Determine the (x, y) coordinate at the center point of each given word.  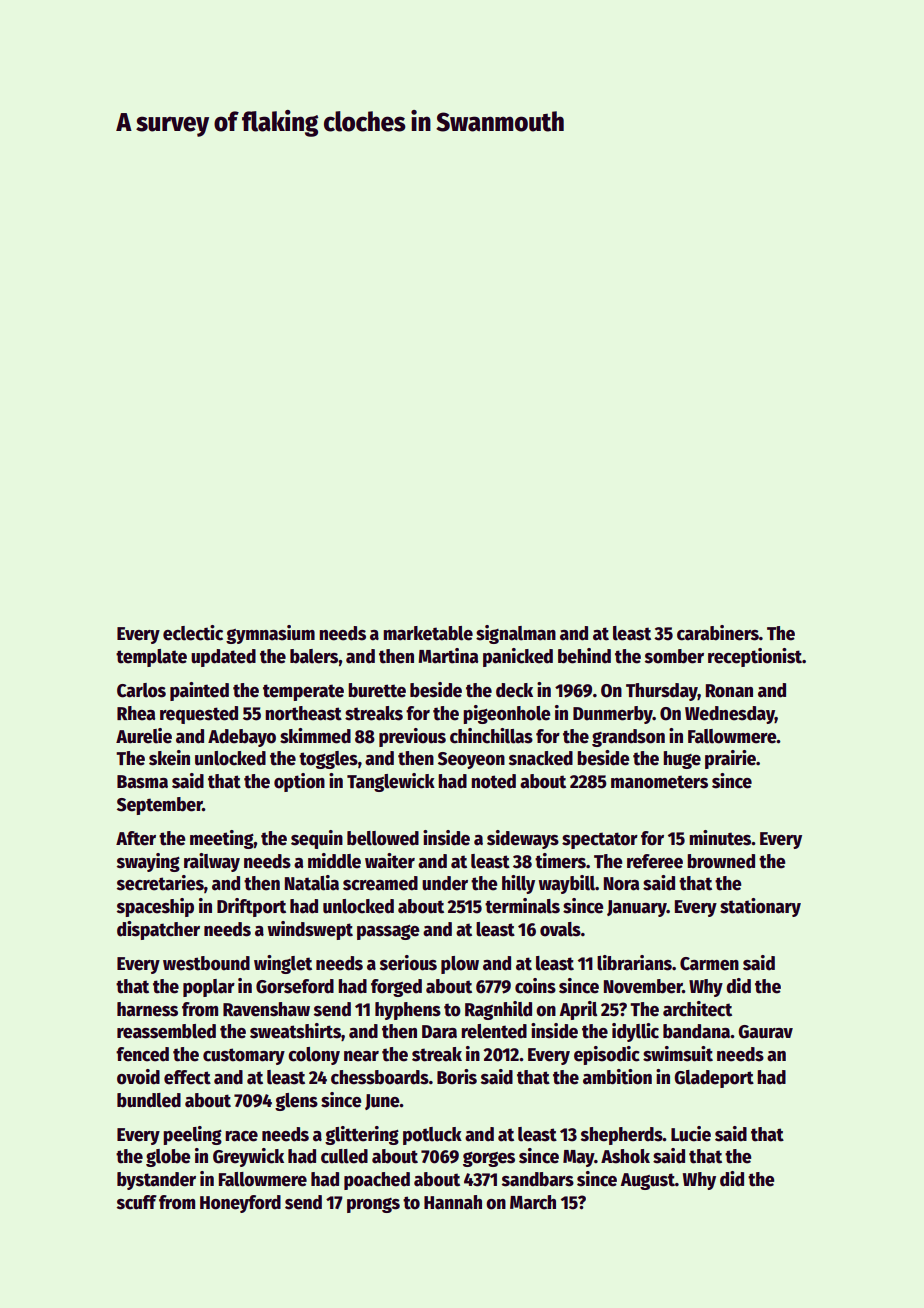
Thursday (662, 692)
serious (408, 963)
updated (223, 658)
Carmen (709, 964)
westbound (206, 963)
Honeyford (240, 1204)
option (299, 782)
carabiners (718, 633)
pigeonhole (507, 714)
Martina (448, 656)
